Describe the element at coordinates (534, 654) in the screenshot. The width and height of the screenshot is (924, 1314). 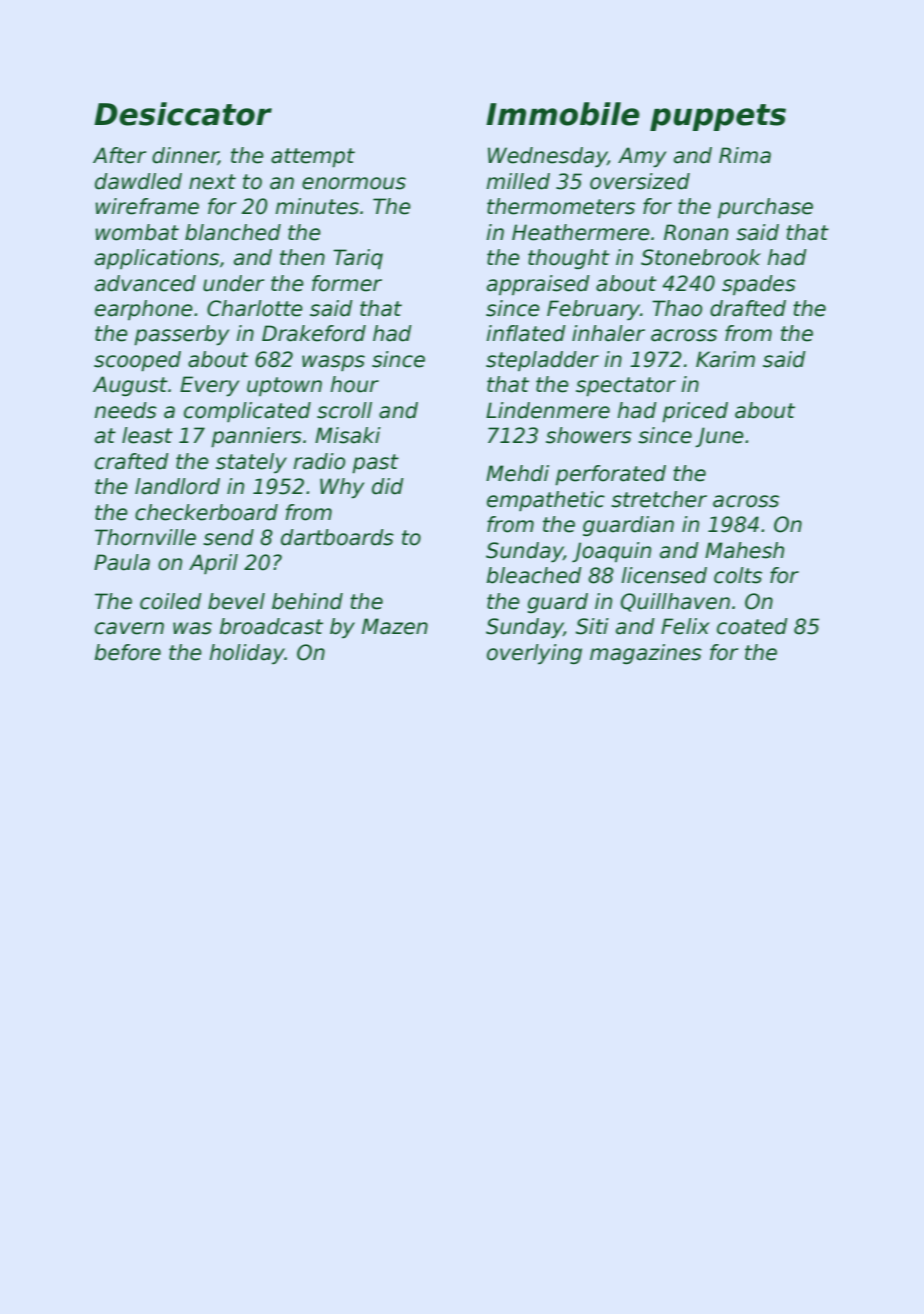
I see `overlying` at that location.
